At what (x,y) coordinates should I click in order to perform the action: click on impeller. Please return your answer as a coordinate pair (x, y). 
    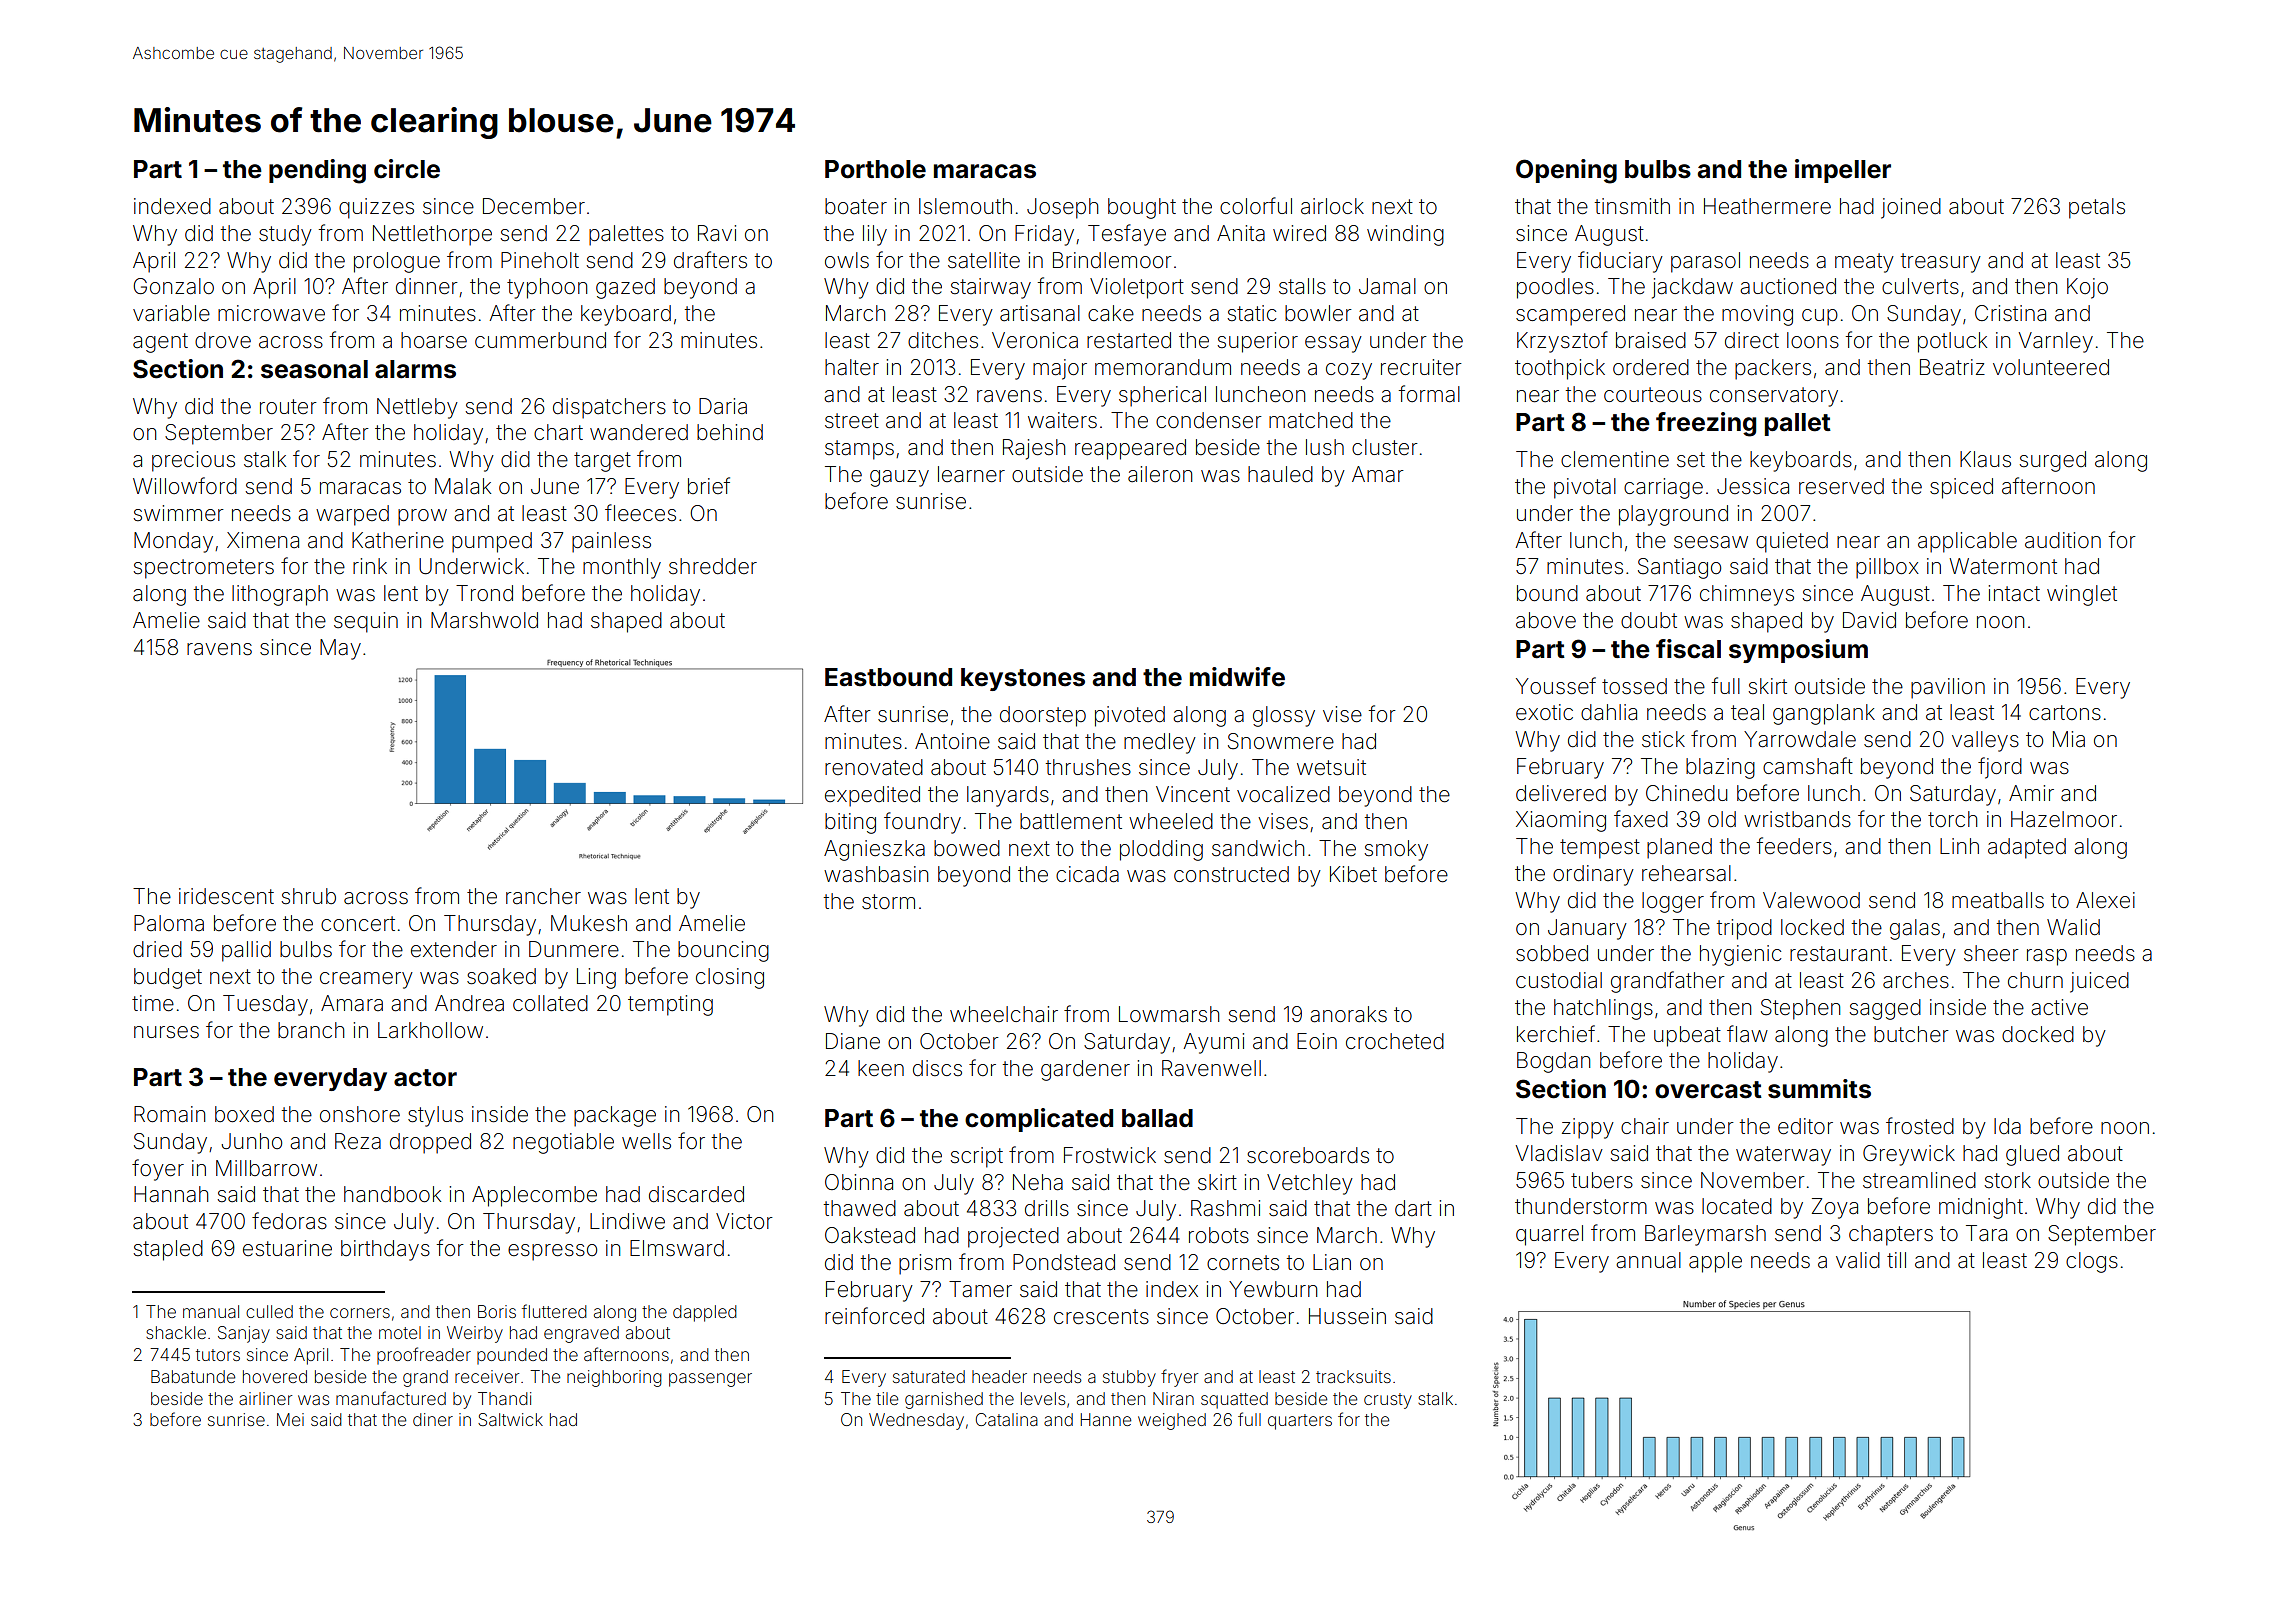
    Looking at the image, I should click on (1843, 171).
